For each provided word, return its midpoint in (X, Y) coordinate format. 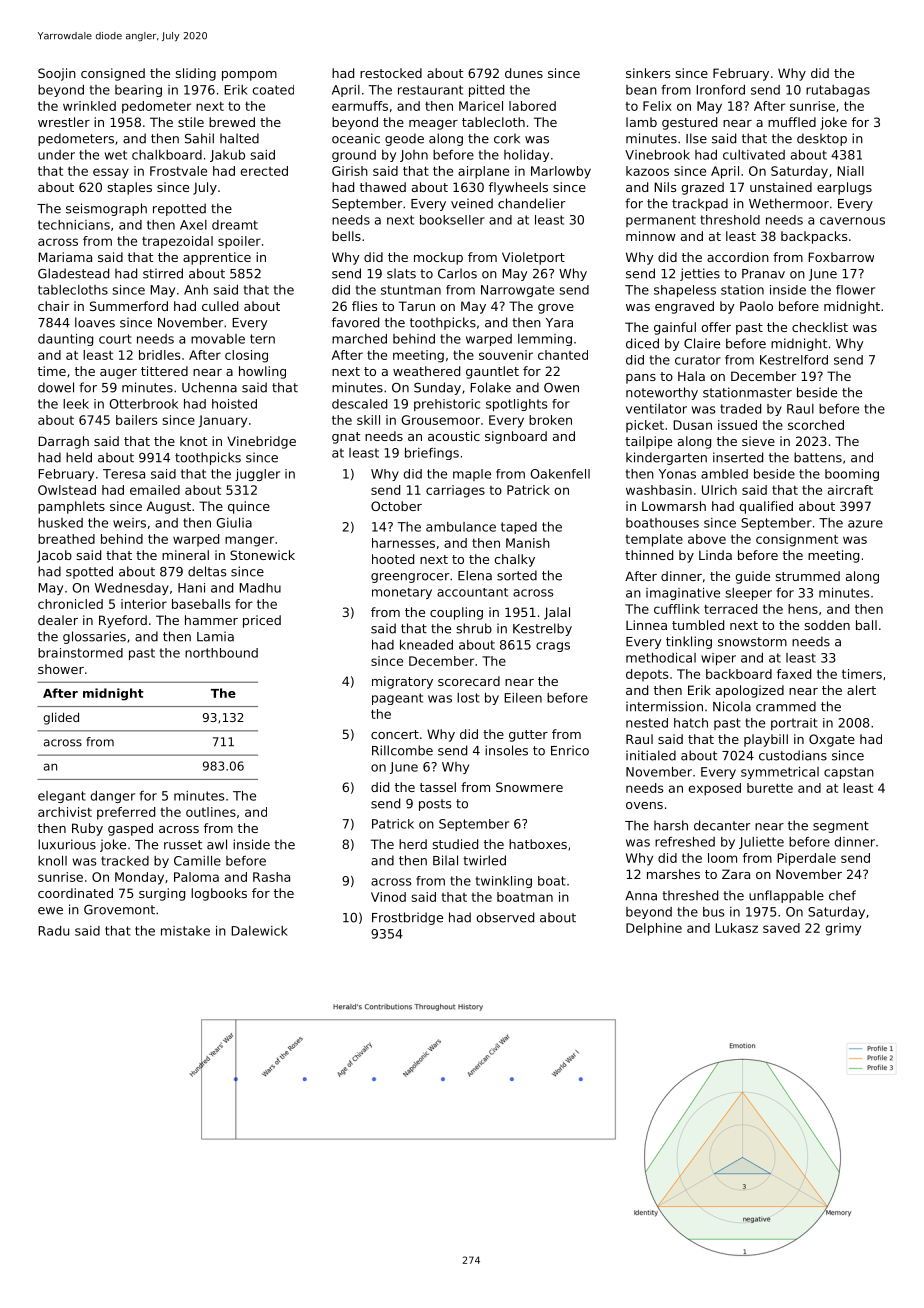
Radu (53, 931)
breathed (66, 539)
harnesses (403, 543)
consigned (113, 74)
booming (852, 475)
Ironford (720, 90)
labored (532, 106)
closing (246, 356)
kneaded (426, 645)
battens (818, 457)
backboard (739, 674)
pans (641, 379)
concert (395, 734)
